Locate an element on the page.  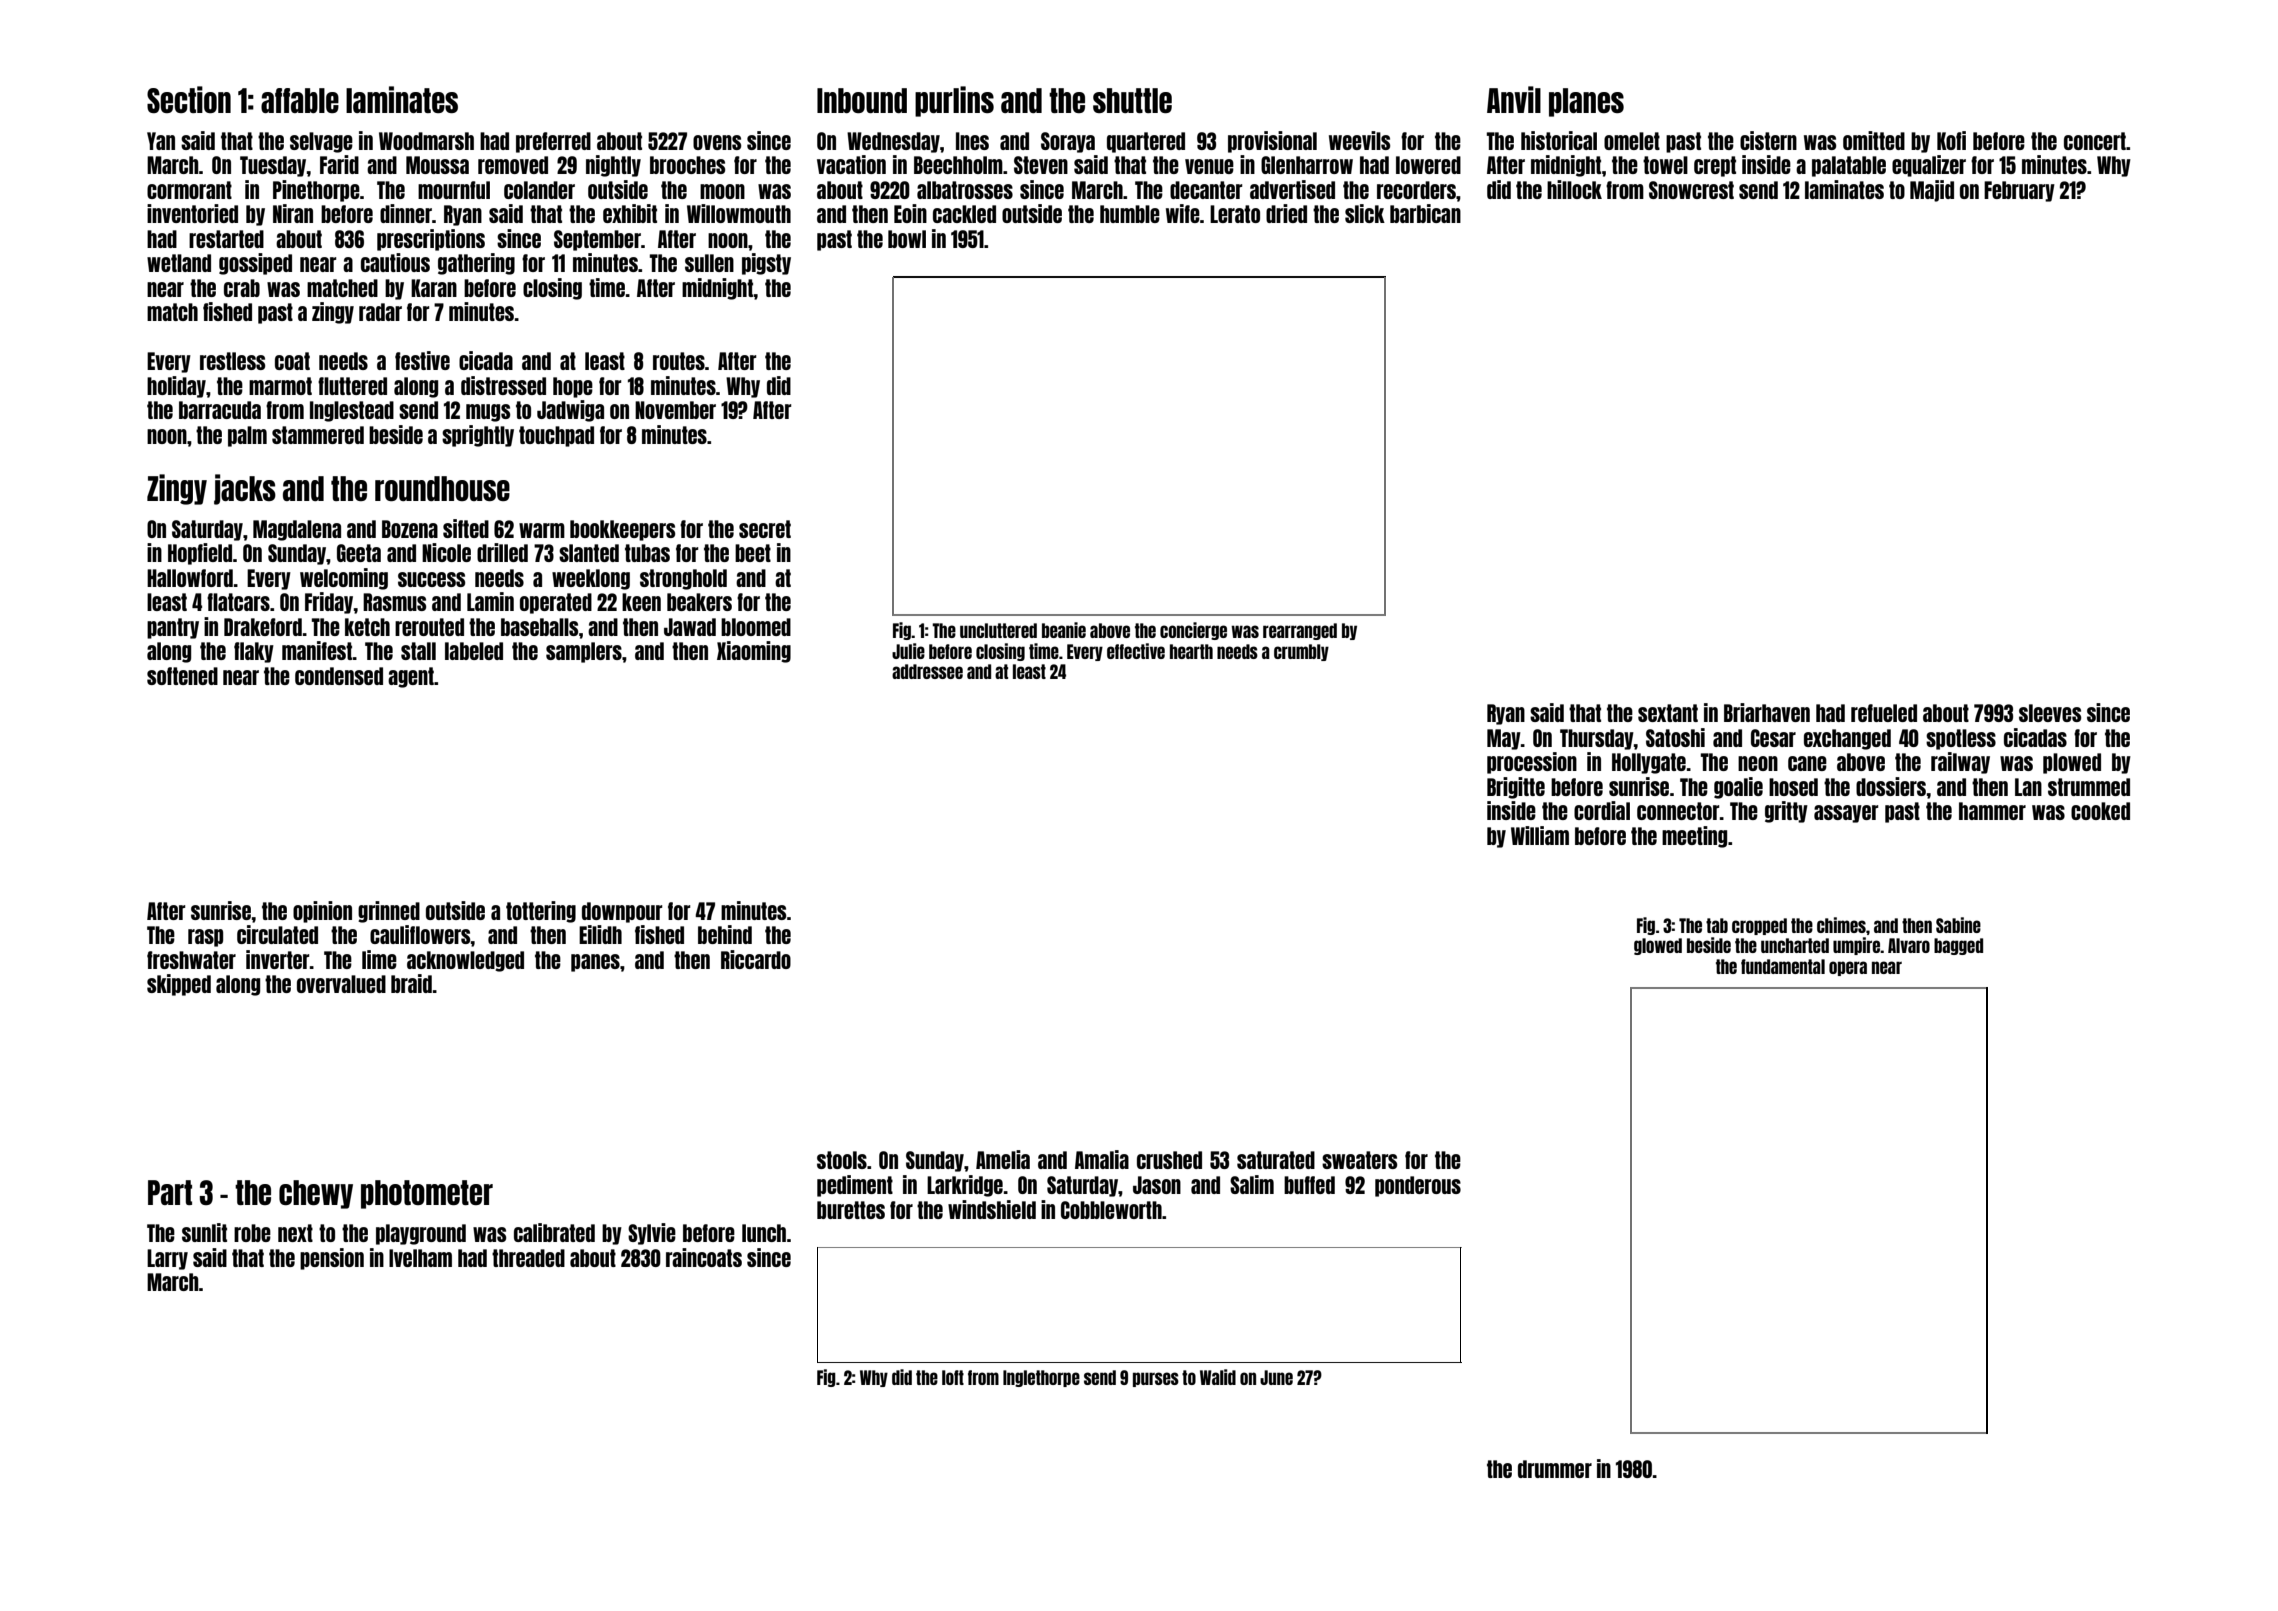
downpour is located at coordinates (622, 912).
